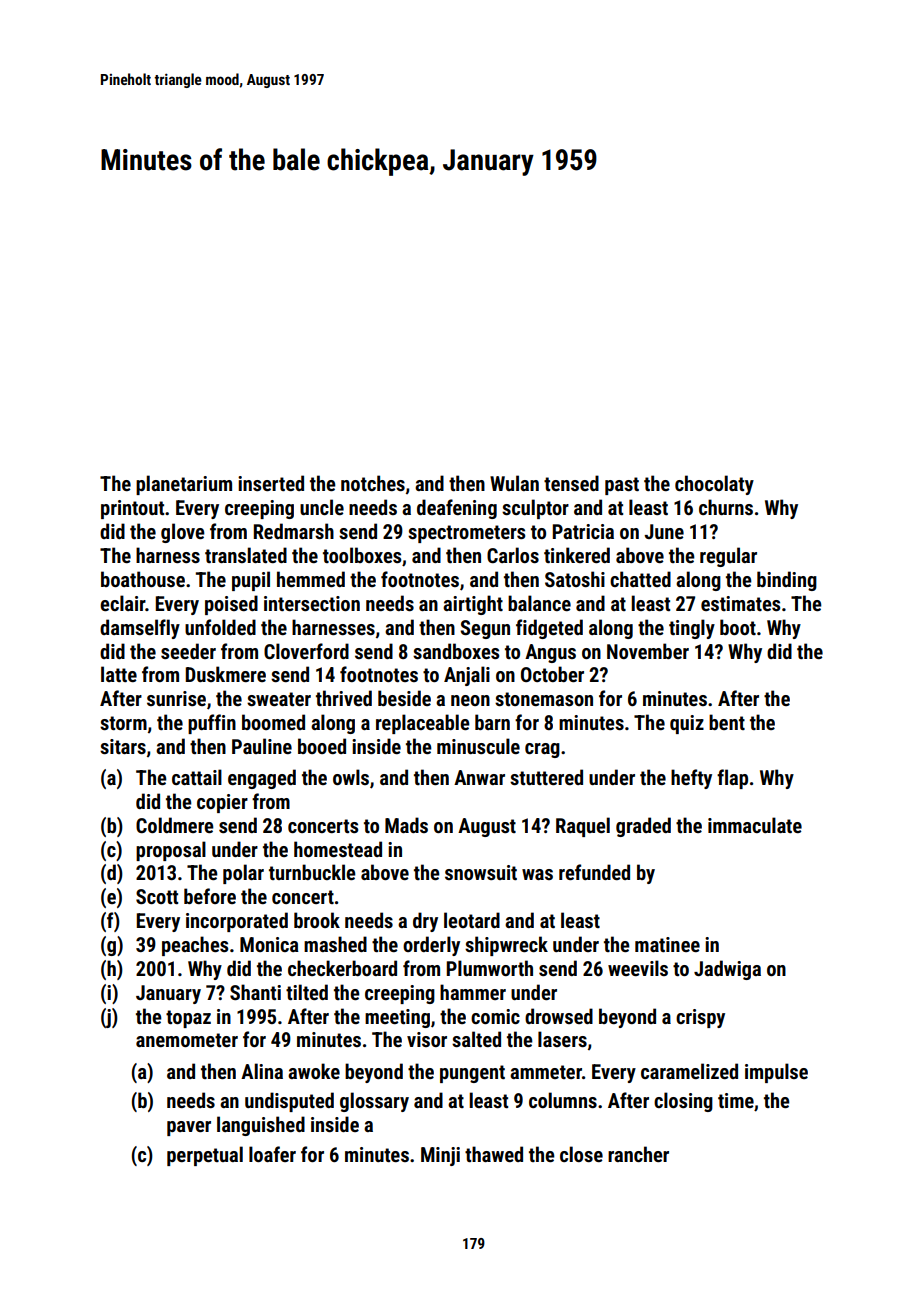 This page has width=924, height=1314. What do you see at coordinates (271, 483) in the page?
I see `inserted` at bounding box center [271, 483].
